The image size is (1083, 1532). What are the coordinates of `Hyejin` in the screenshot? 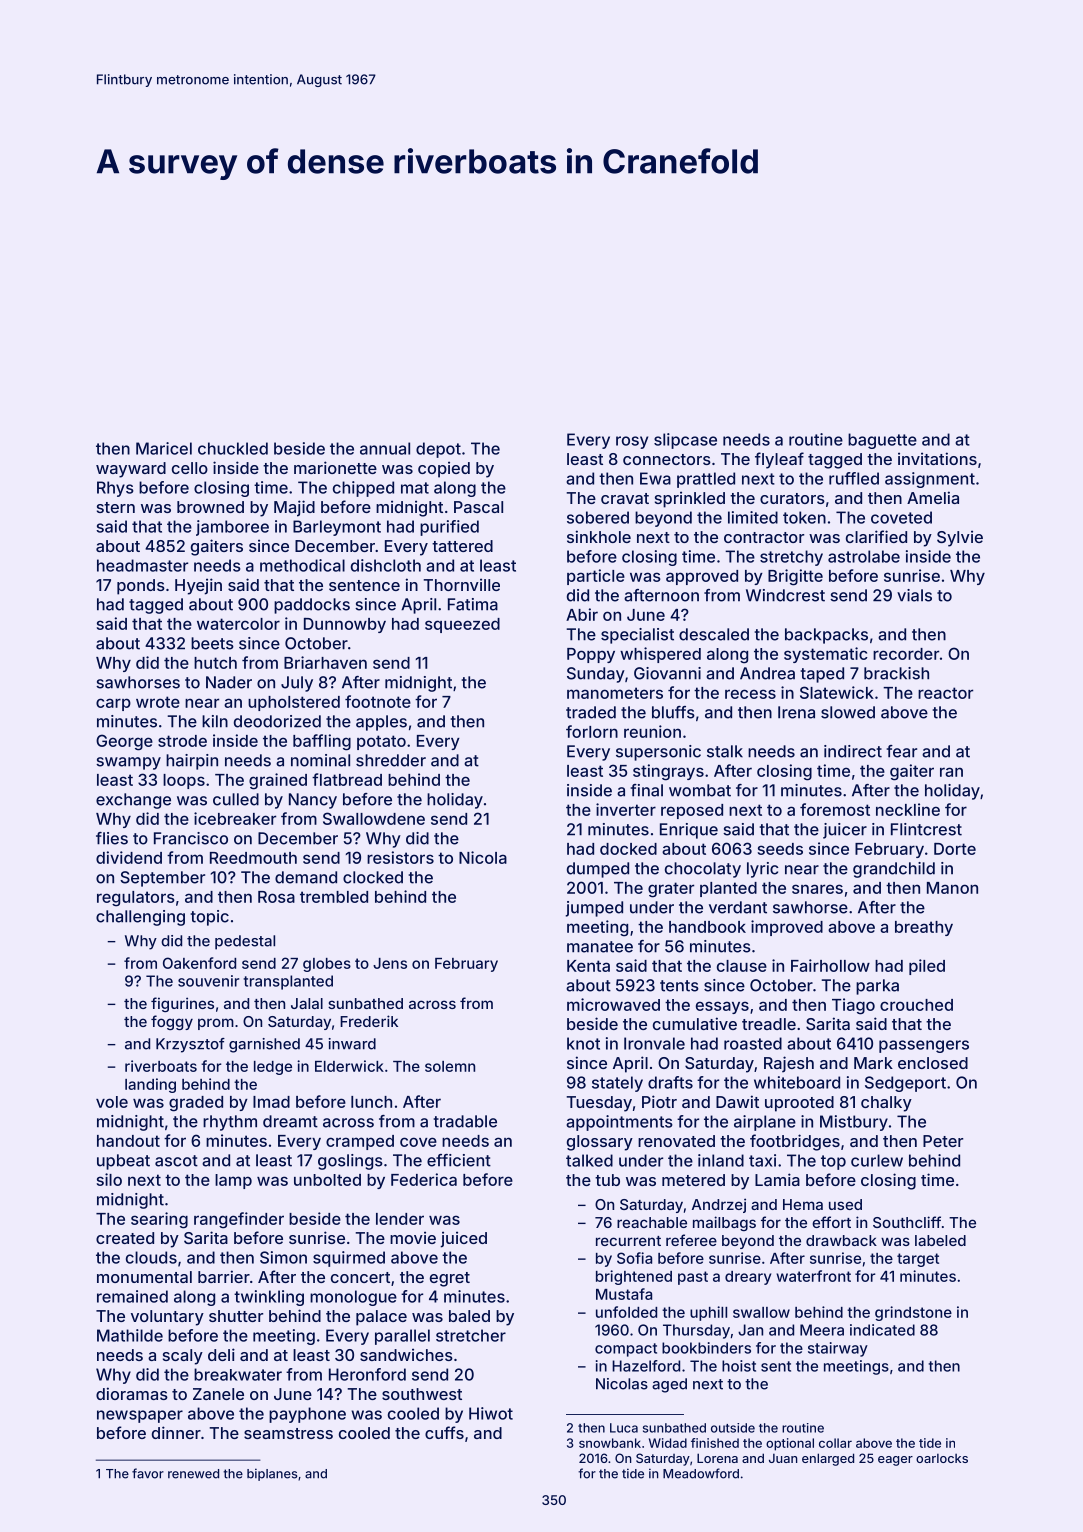 It's located at (198, 586).
